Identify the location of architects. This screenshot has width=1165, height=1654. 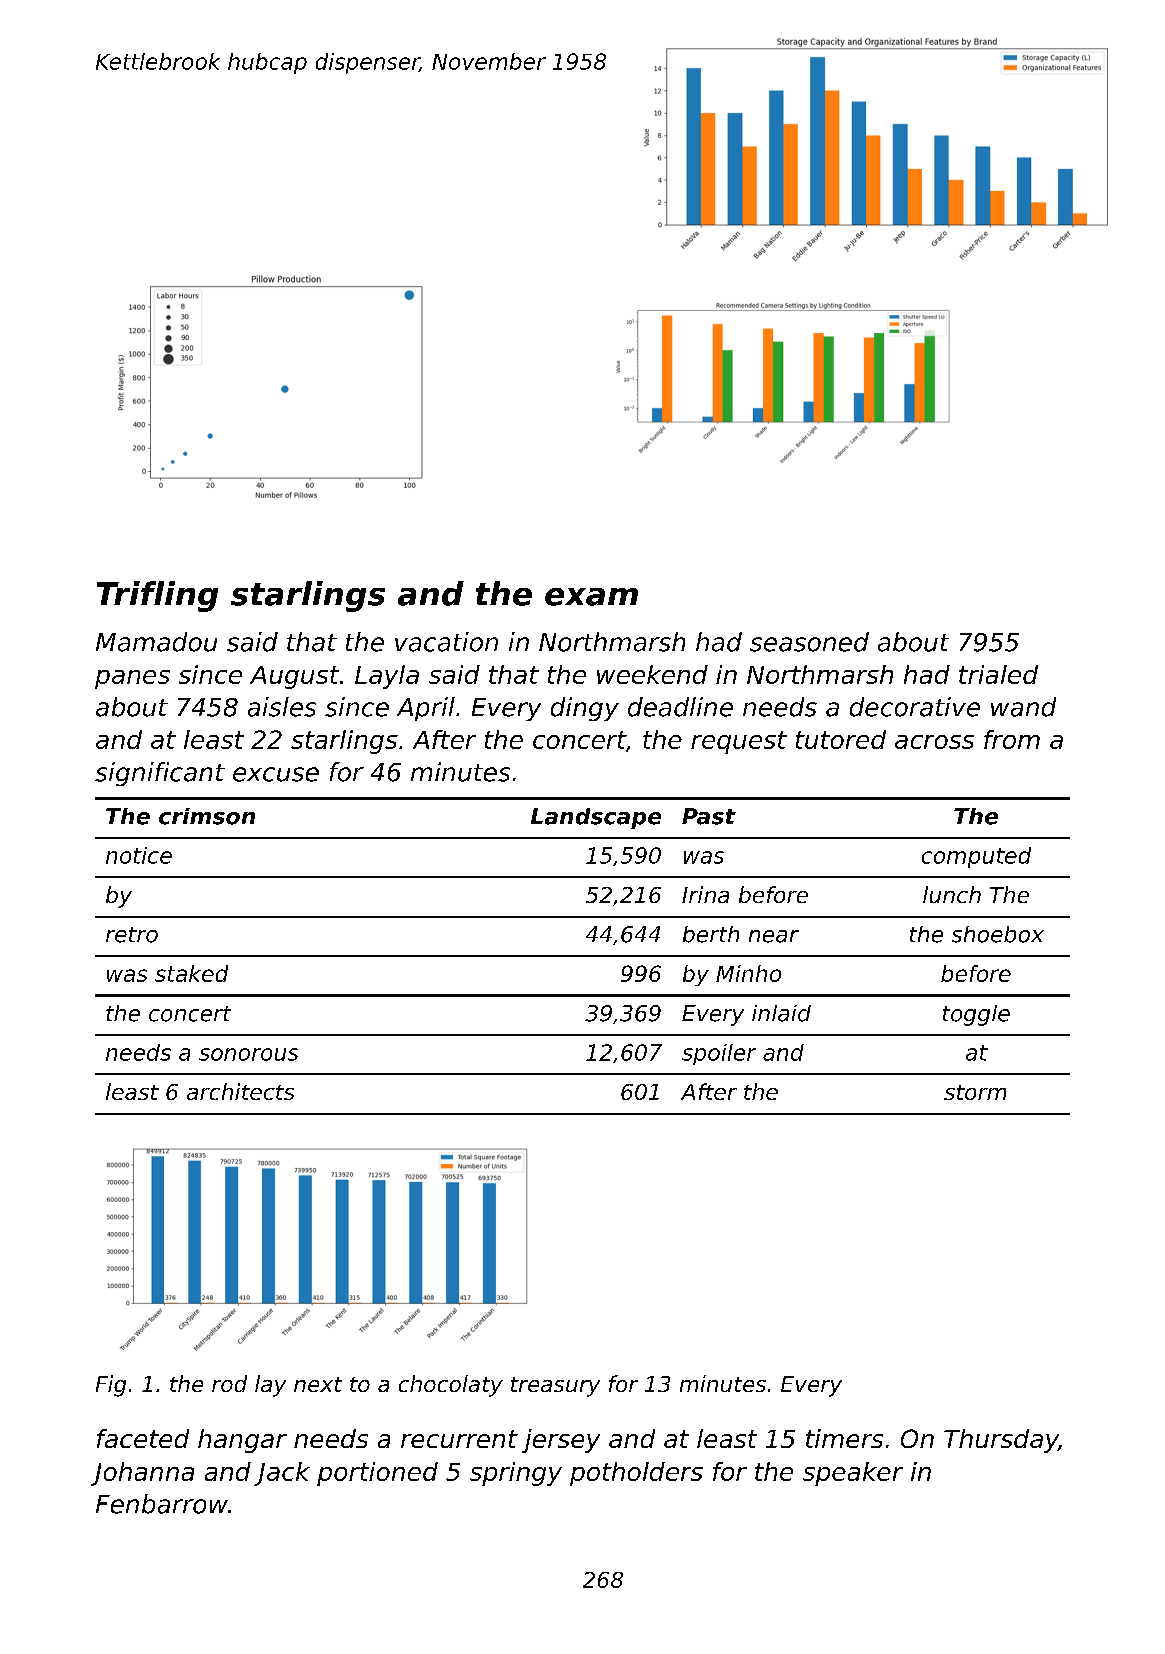
(240, 1091).
